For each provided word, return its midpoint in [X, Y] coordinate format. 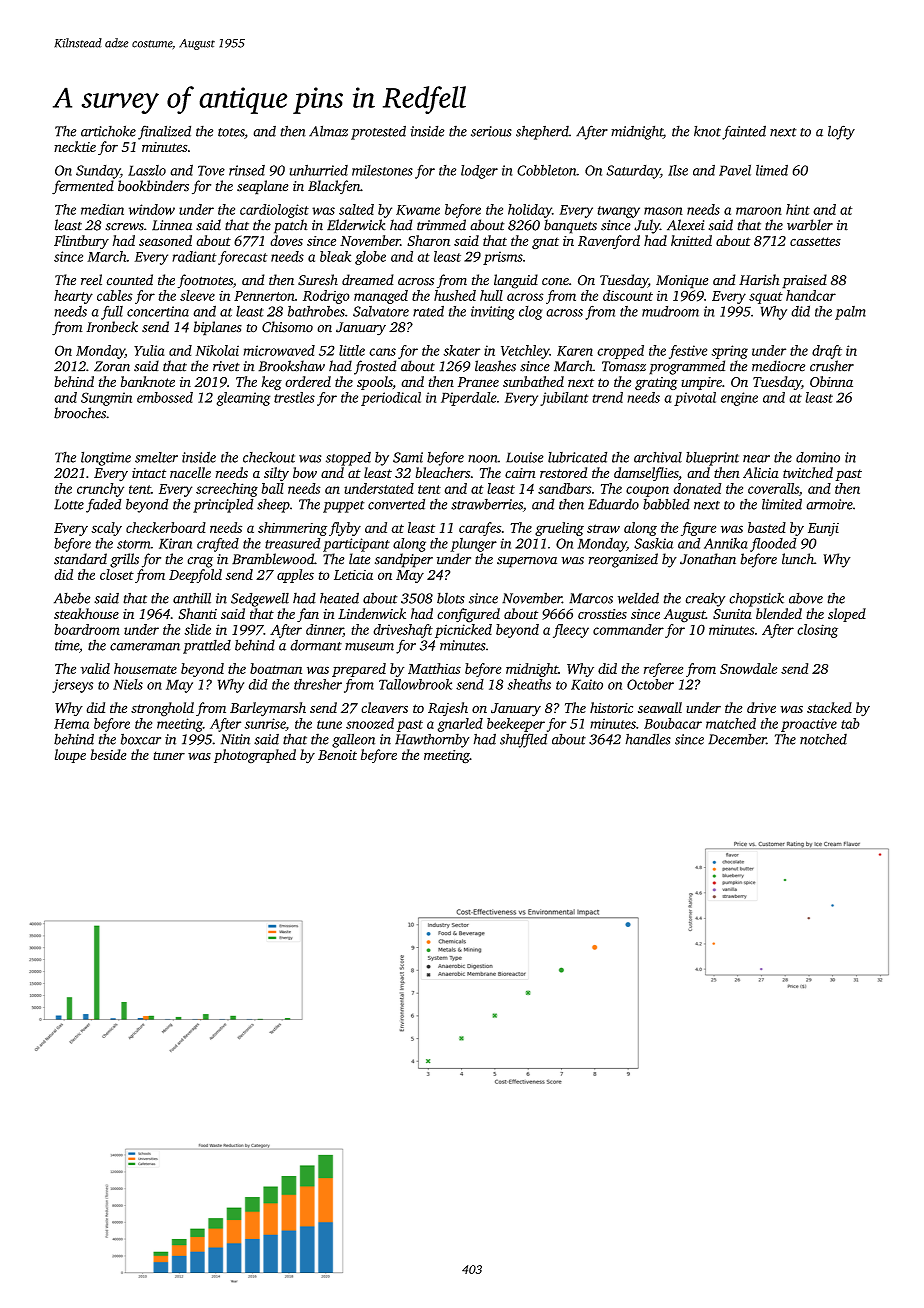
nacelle [190, 472]
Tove [211, 170]
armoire [829, 504]
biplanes [218, 328]
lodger [479, 172]
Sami [408, 457]
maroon [759, 211]
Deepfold [195, 576]
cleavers [384, 707]
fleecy [571, 631]
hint [798, 209]
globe [370, 258]
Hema [71, 724]
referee [663, 670]
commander [628, 629]
